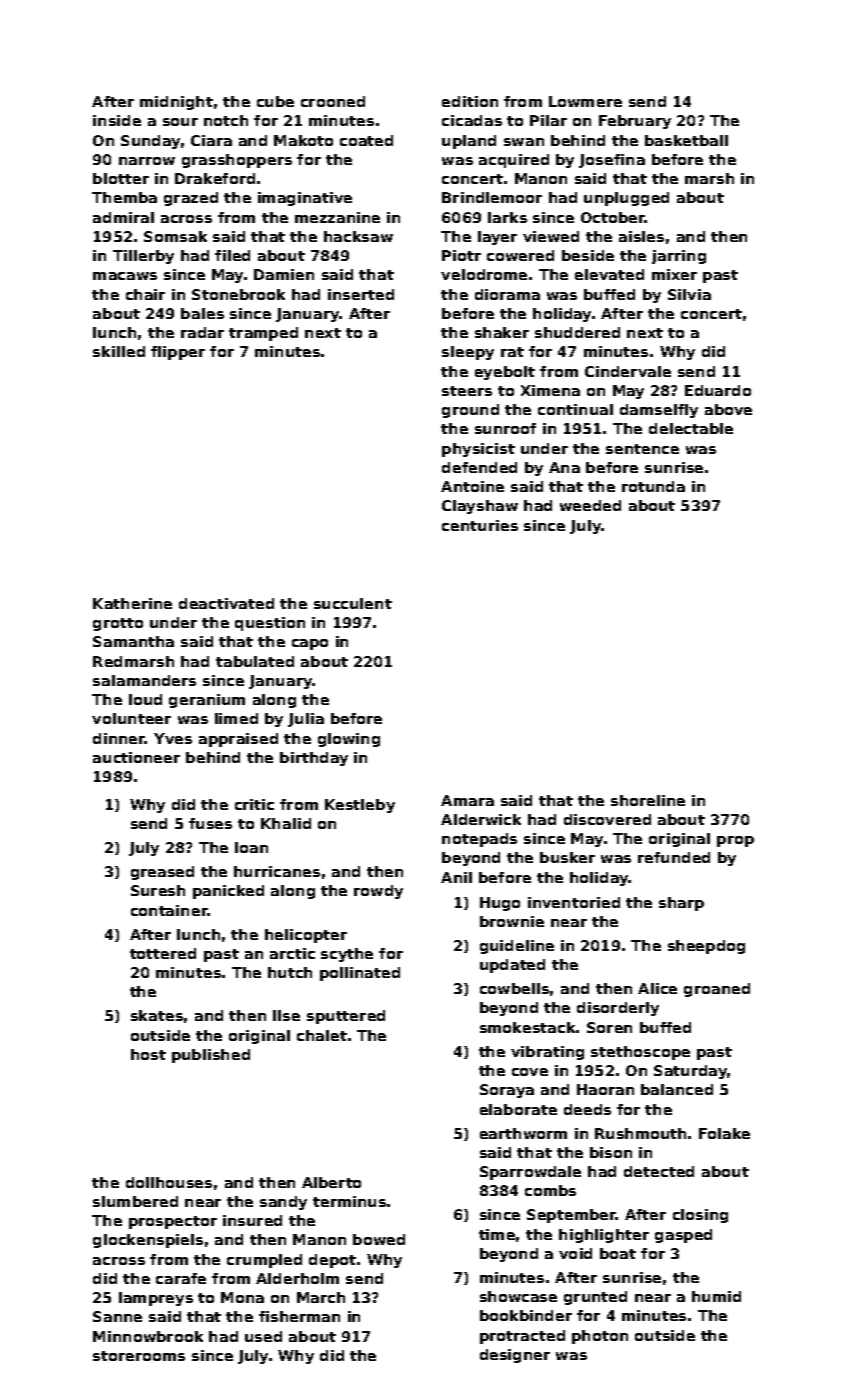 Image resolution: width=849 pixels, height=1400 pixels. What do you see at coordinates (507, 217) in the image?
I see `larks` at bounding box center [507, 217].
